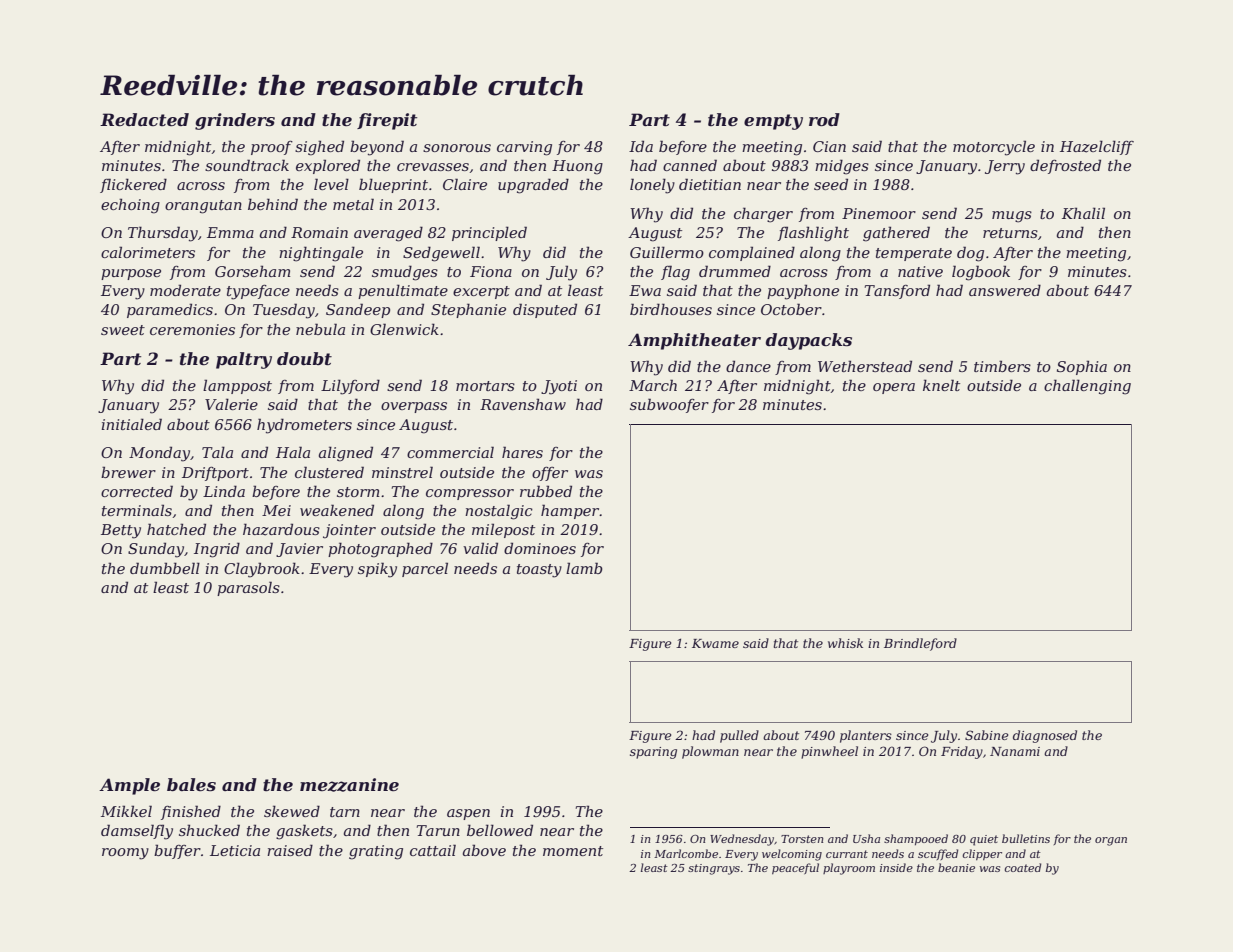 The height and width of the page is (952, 1233). What do you see at coordinates (1022, 867) in the page?
I see `coated` at bounding box center [1022, 867].
